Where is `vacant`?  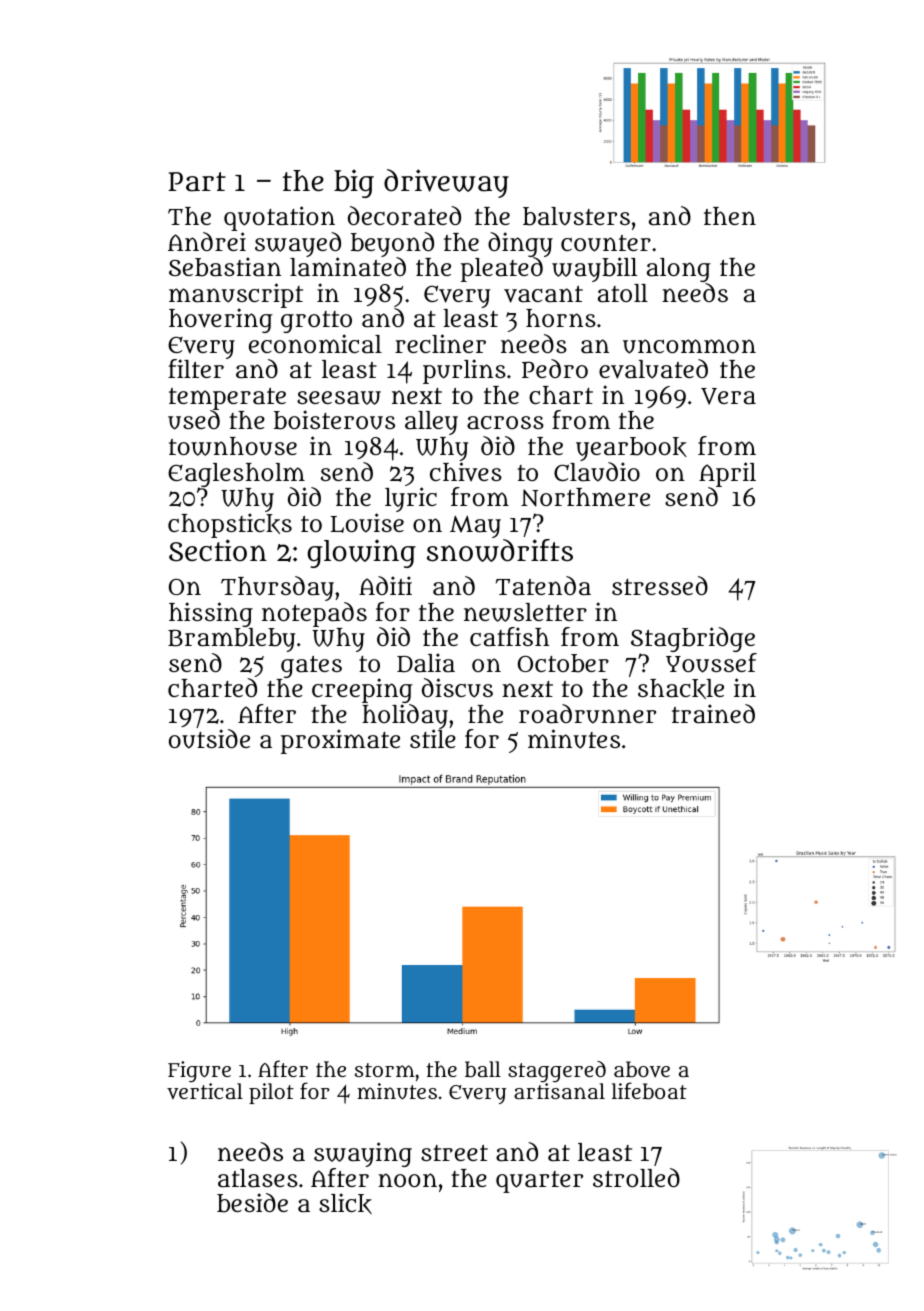 vacant is located at coordinates (543, 294).
